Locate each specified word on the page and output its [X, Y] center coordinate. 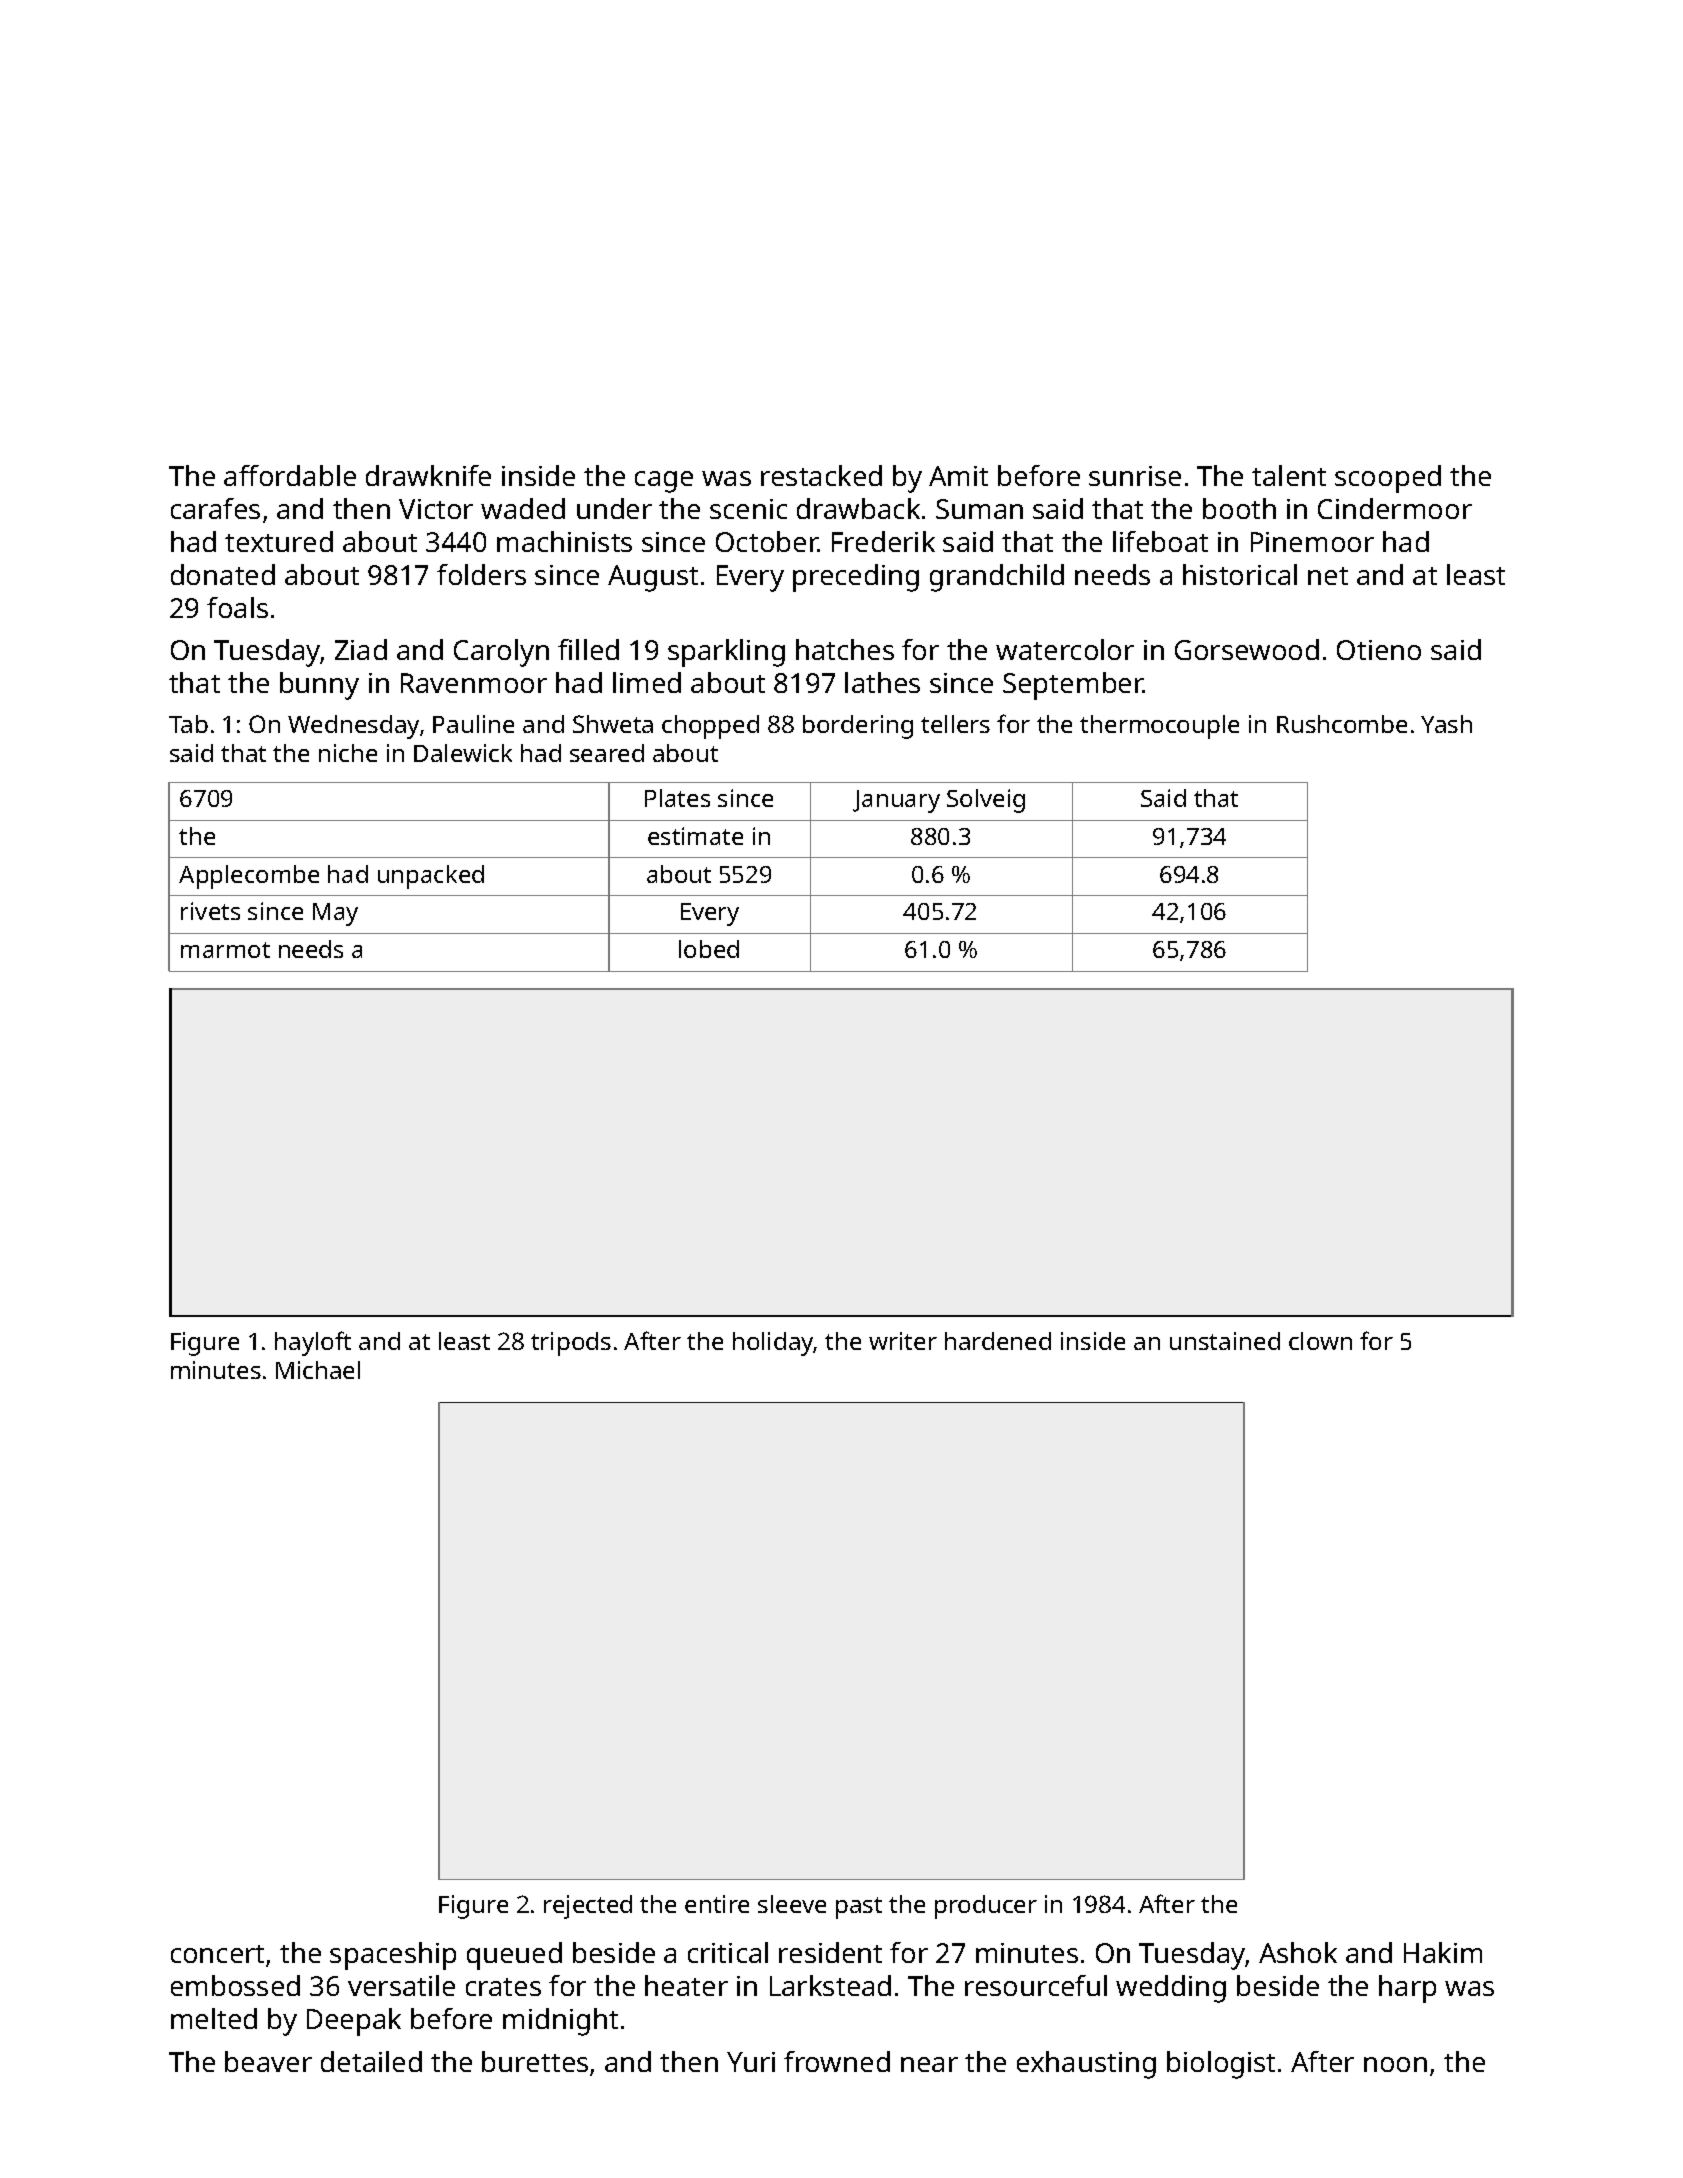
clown [1320, 1341]
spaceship [393, 1956]
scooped [1388, 479]
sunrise [1135, 476]
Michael [318, 1370]
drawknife [428, 475]
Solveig [986, 801]
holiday [773, 1344]
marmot [225, 950]
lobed [709, 949]
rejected [588, 1907]
